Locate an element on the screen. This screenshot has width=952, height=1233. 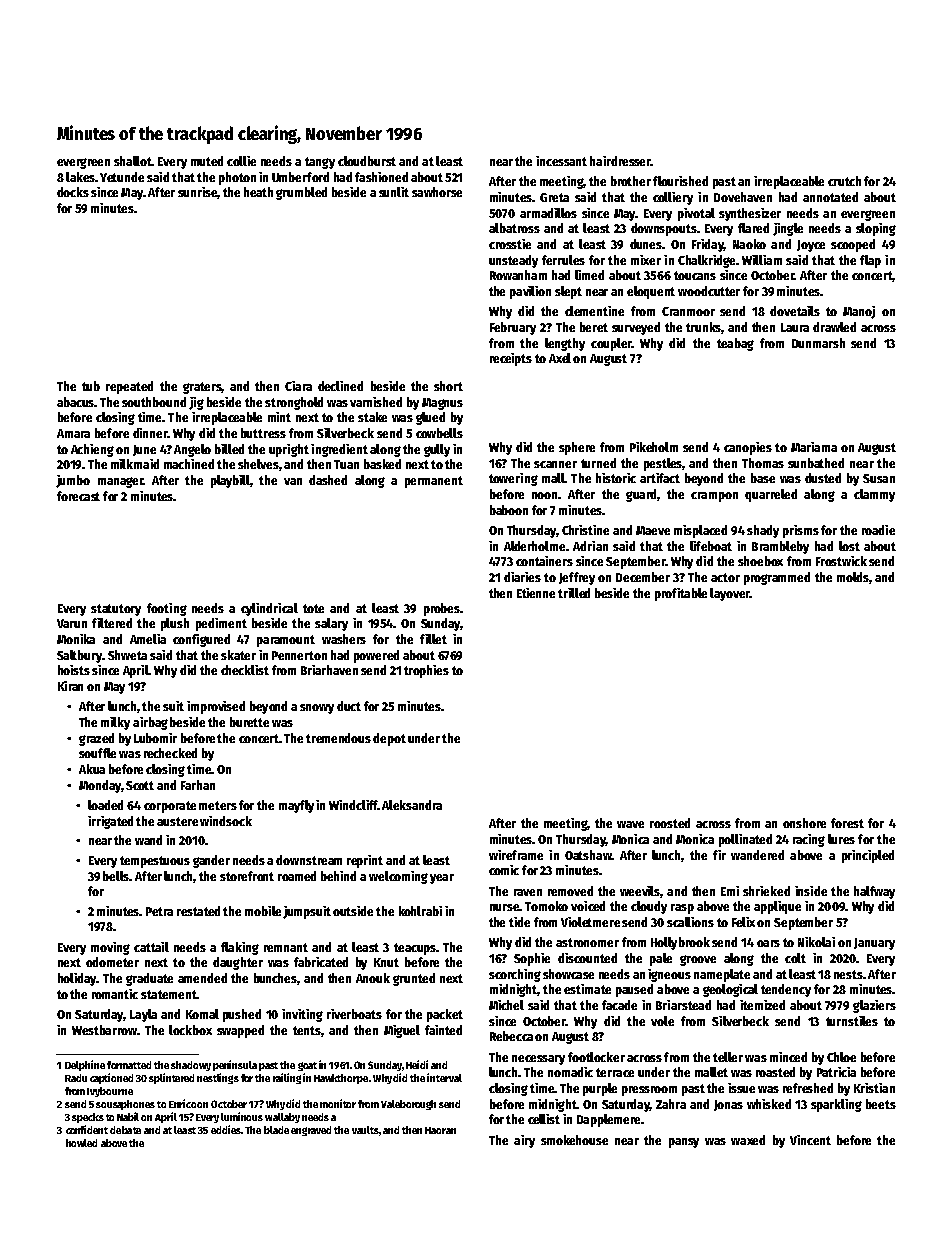
cattail is located at coordinates (151, 947).
